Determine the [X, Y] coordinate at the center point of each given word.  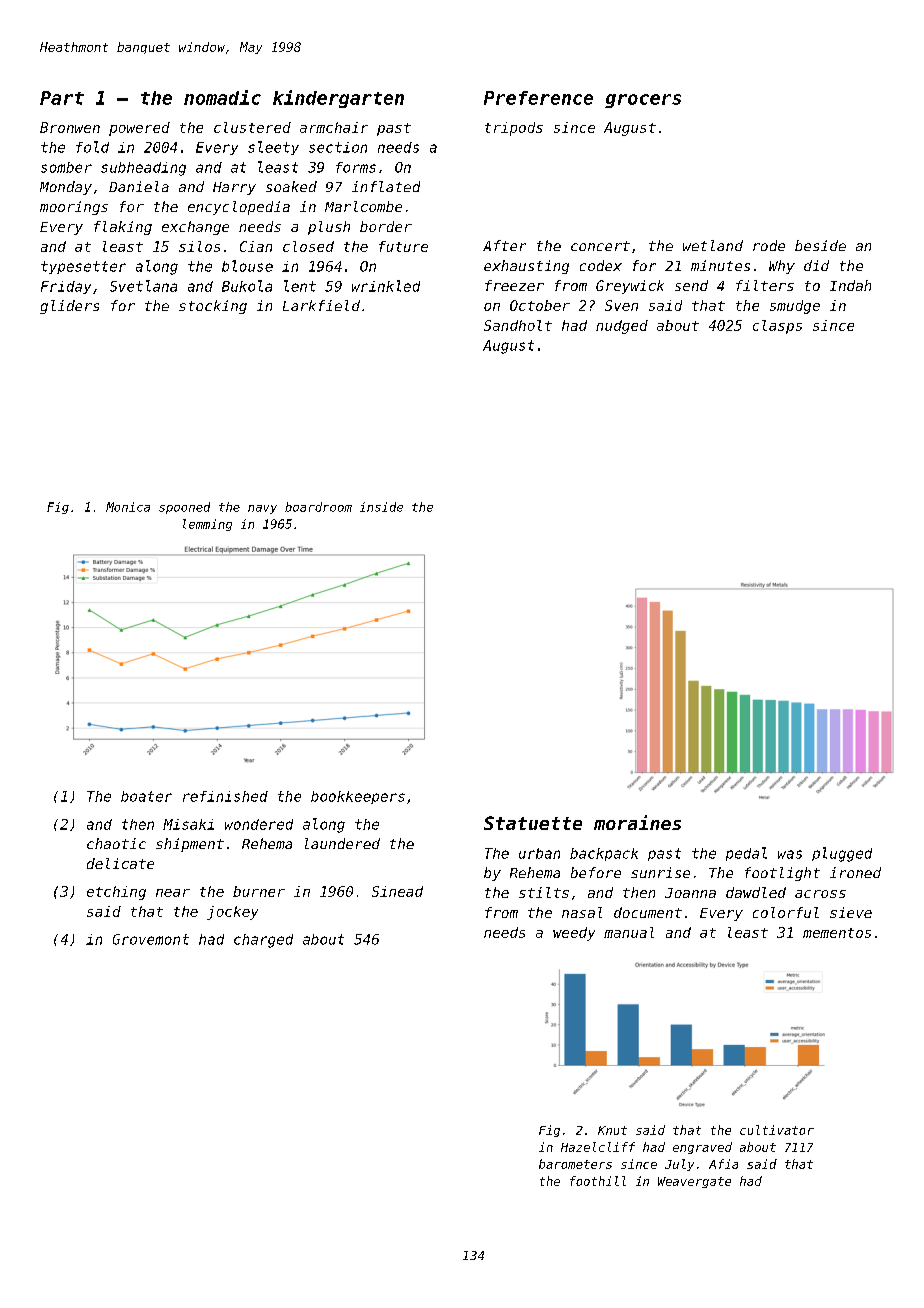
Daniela [139, 186]
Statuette [533, 823]
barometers [575, 1164]
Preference [538, 98]
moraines [637, 822]
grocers [643, 101]
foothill [598, 1181]
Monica [128, 507]
